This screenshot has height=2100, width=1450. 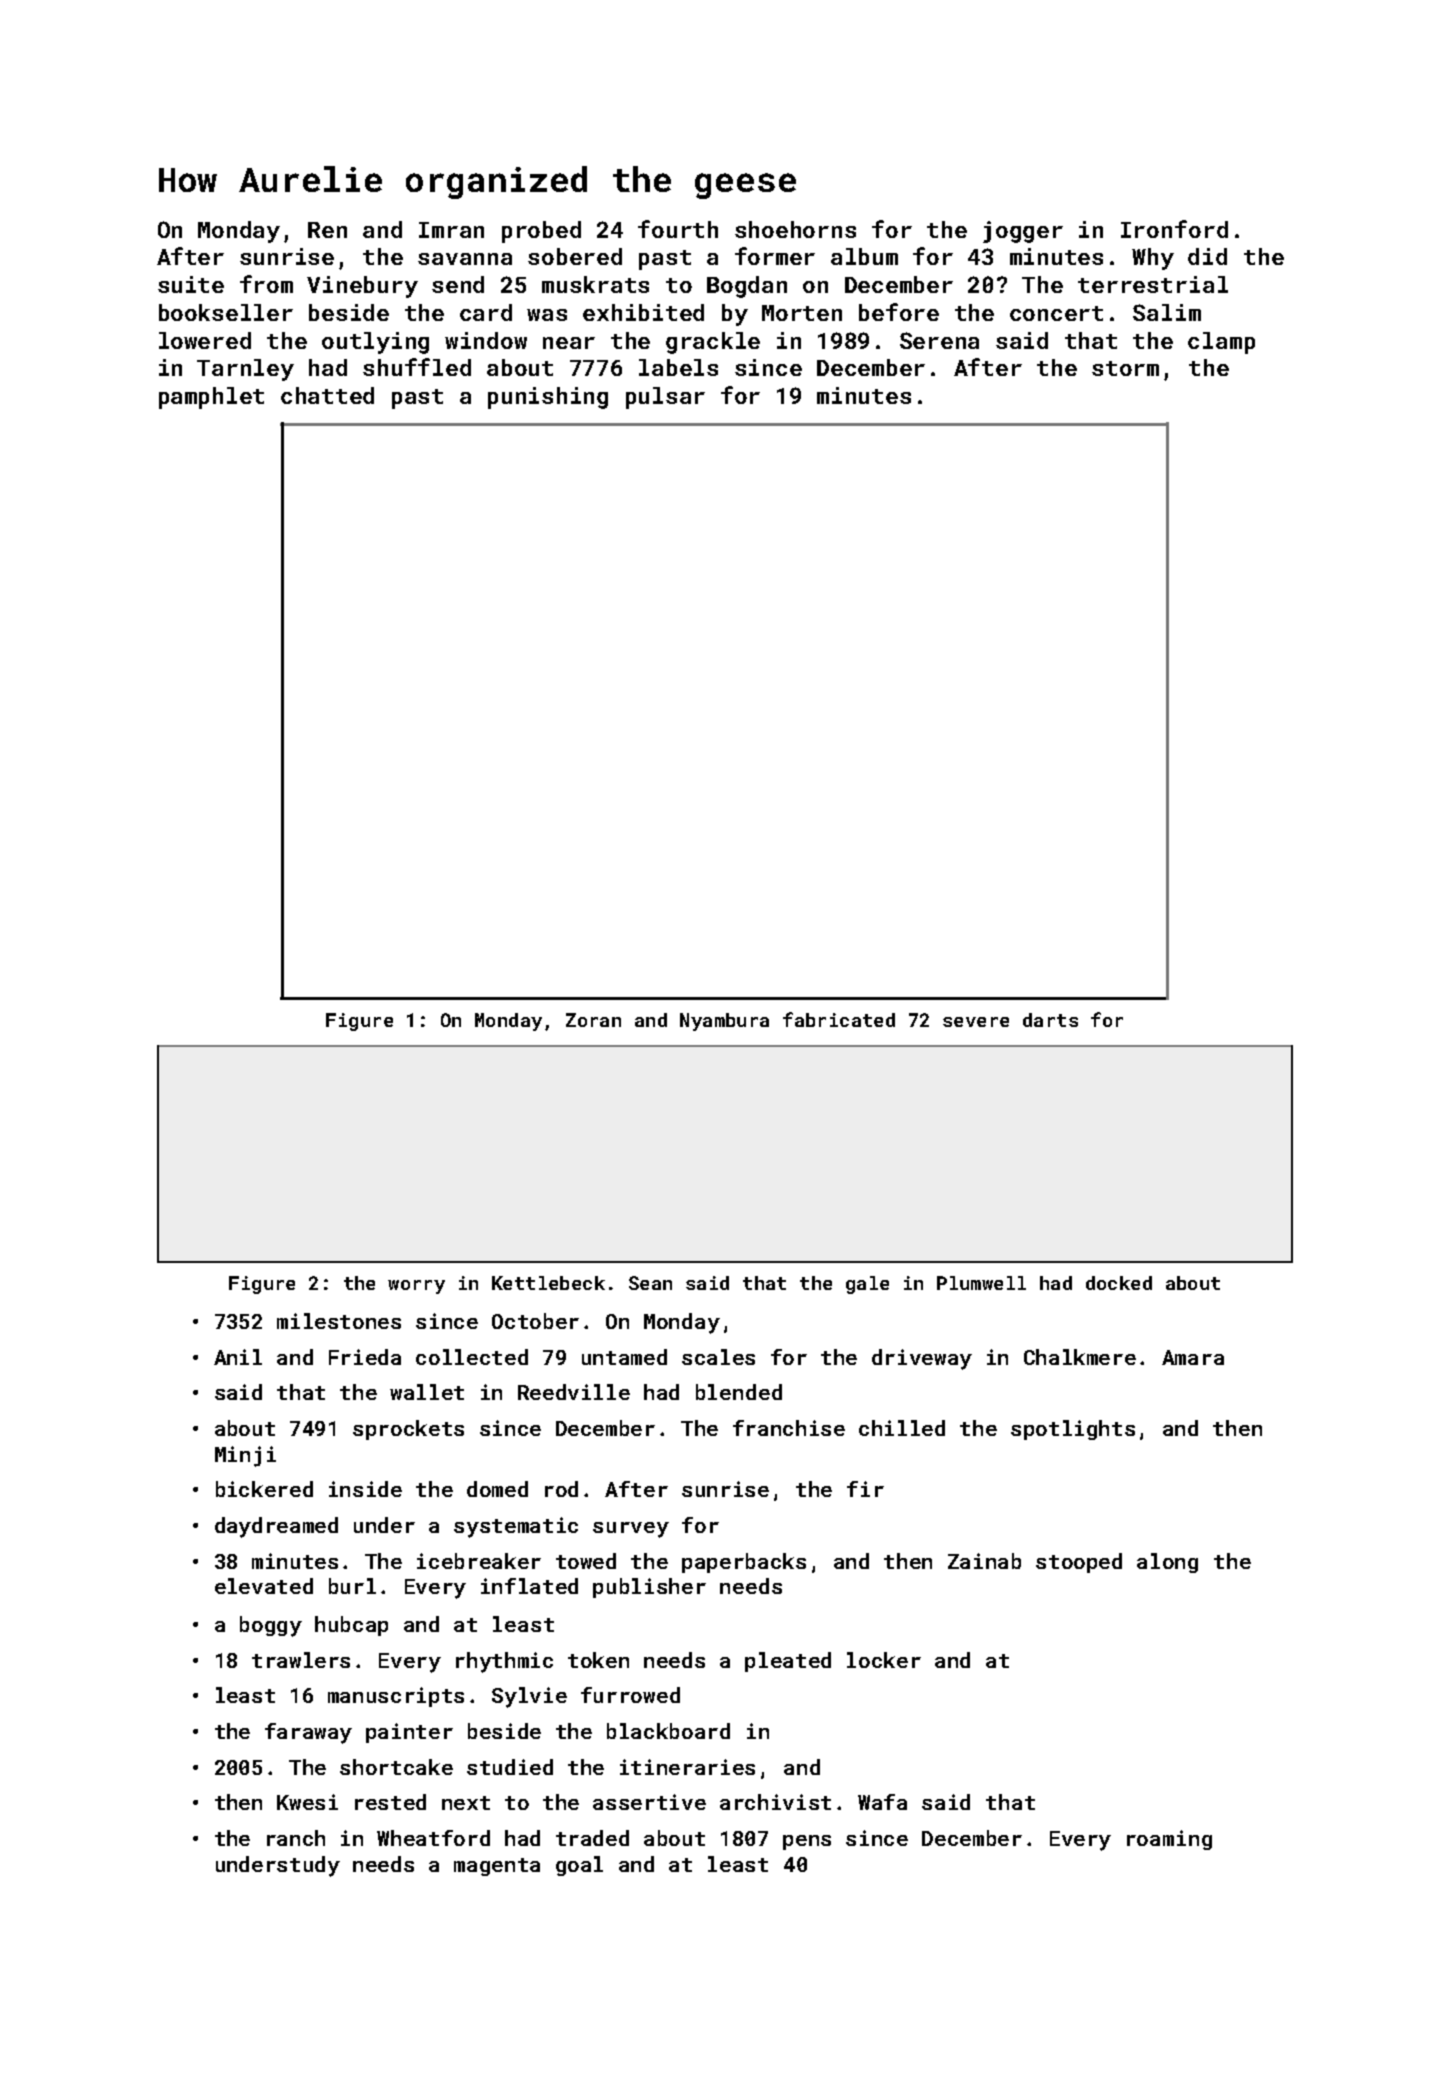 I want to click on untamed, so click(x=624, y=1357).
